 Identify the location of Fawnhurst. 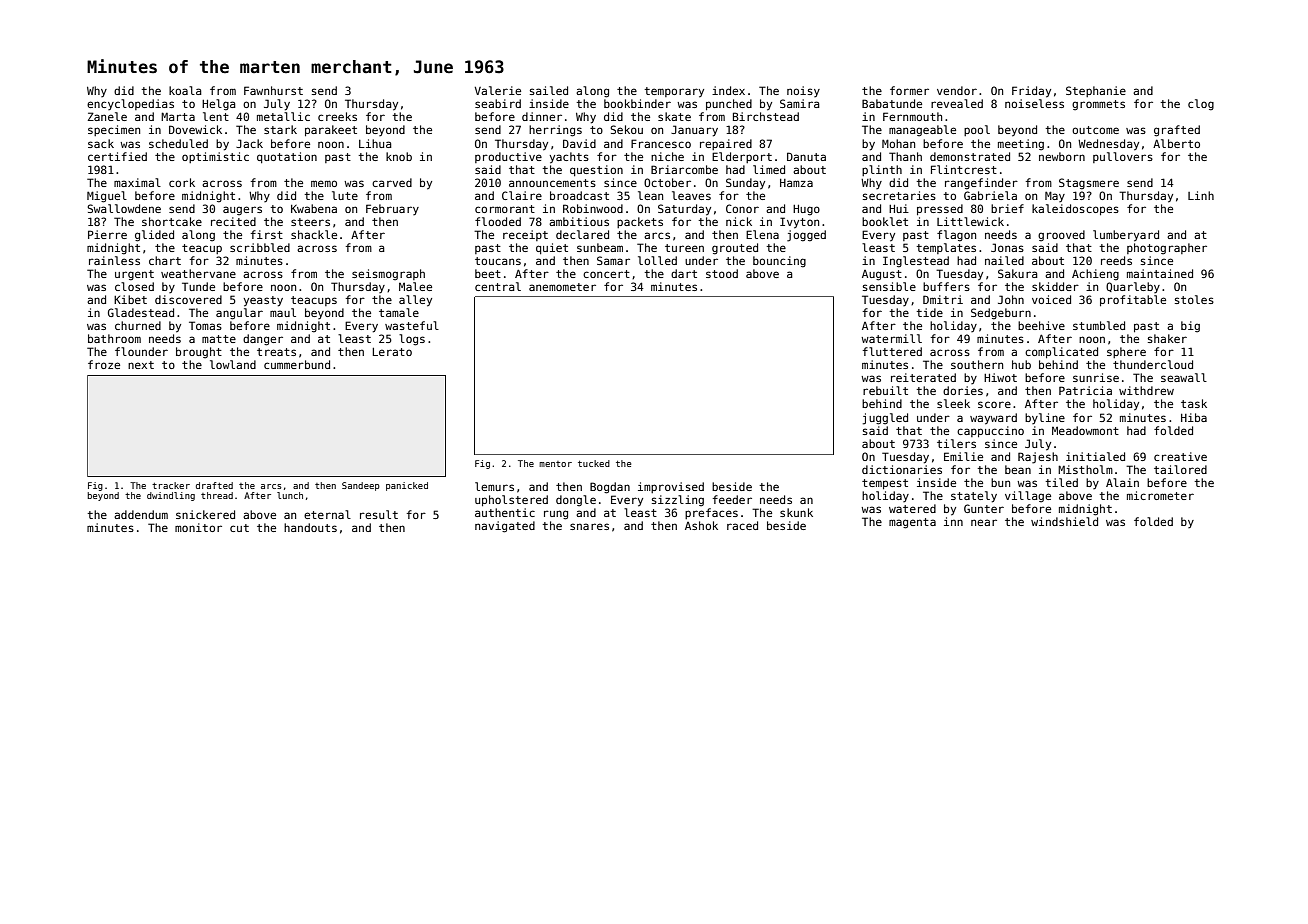
(273, 90).
